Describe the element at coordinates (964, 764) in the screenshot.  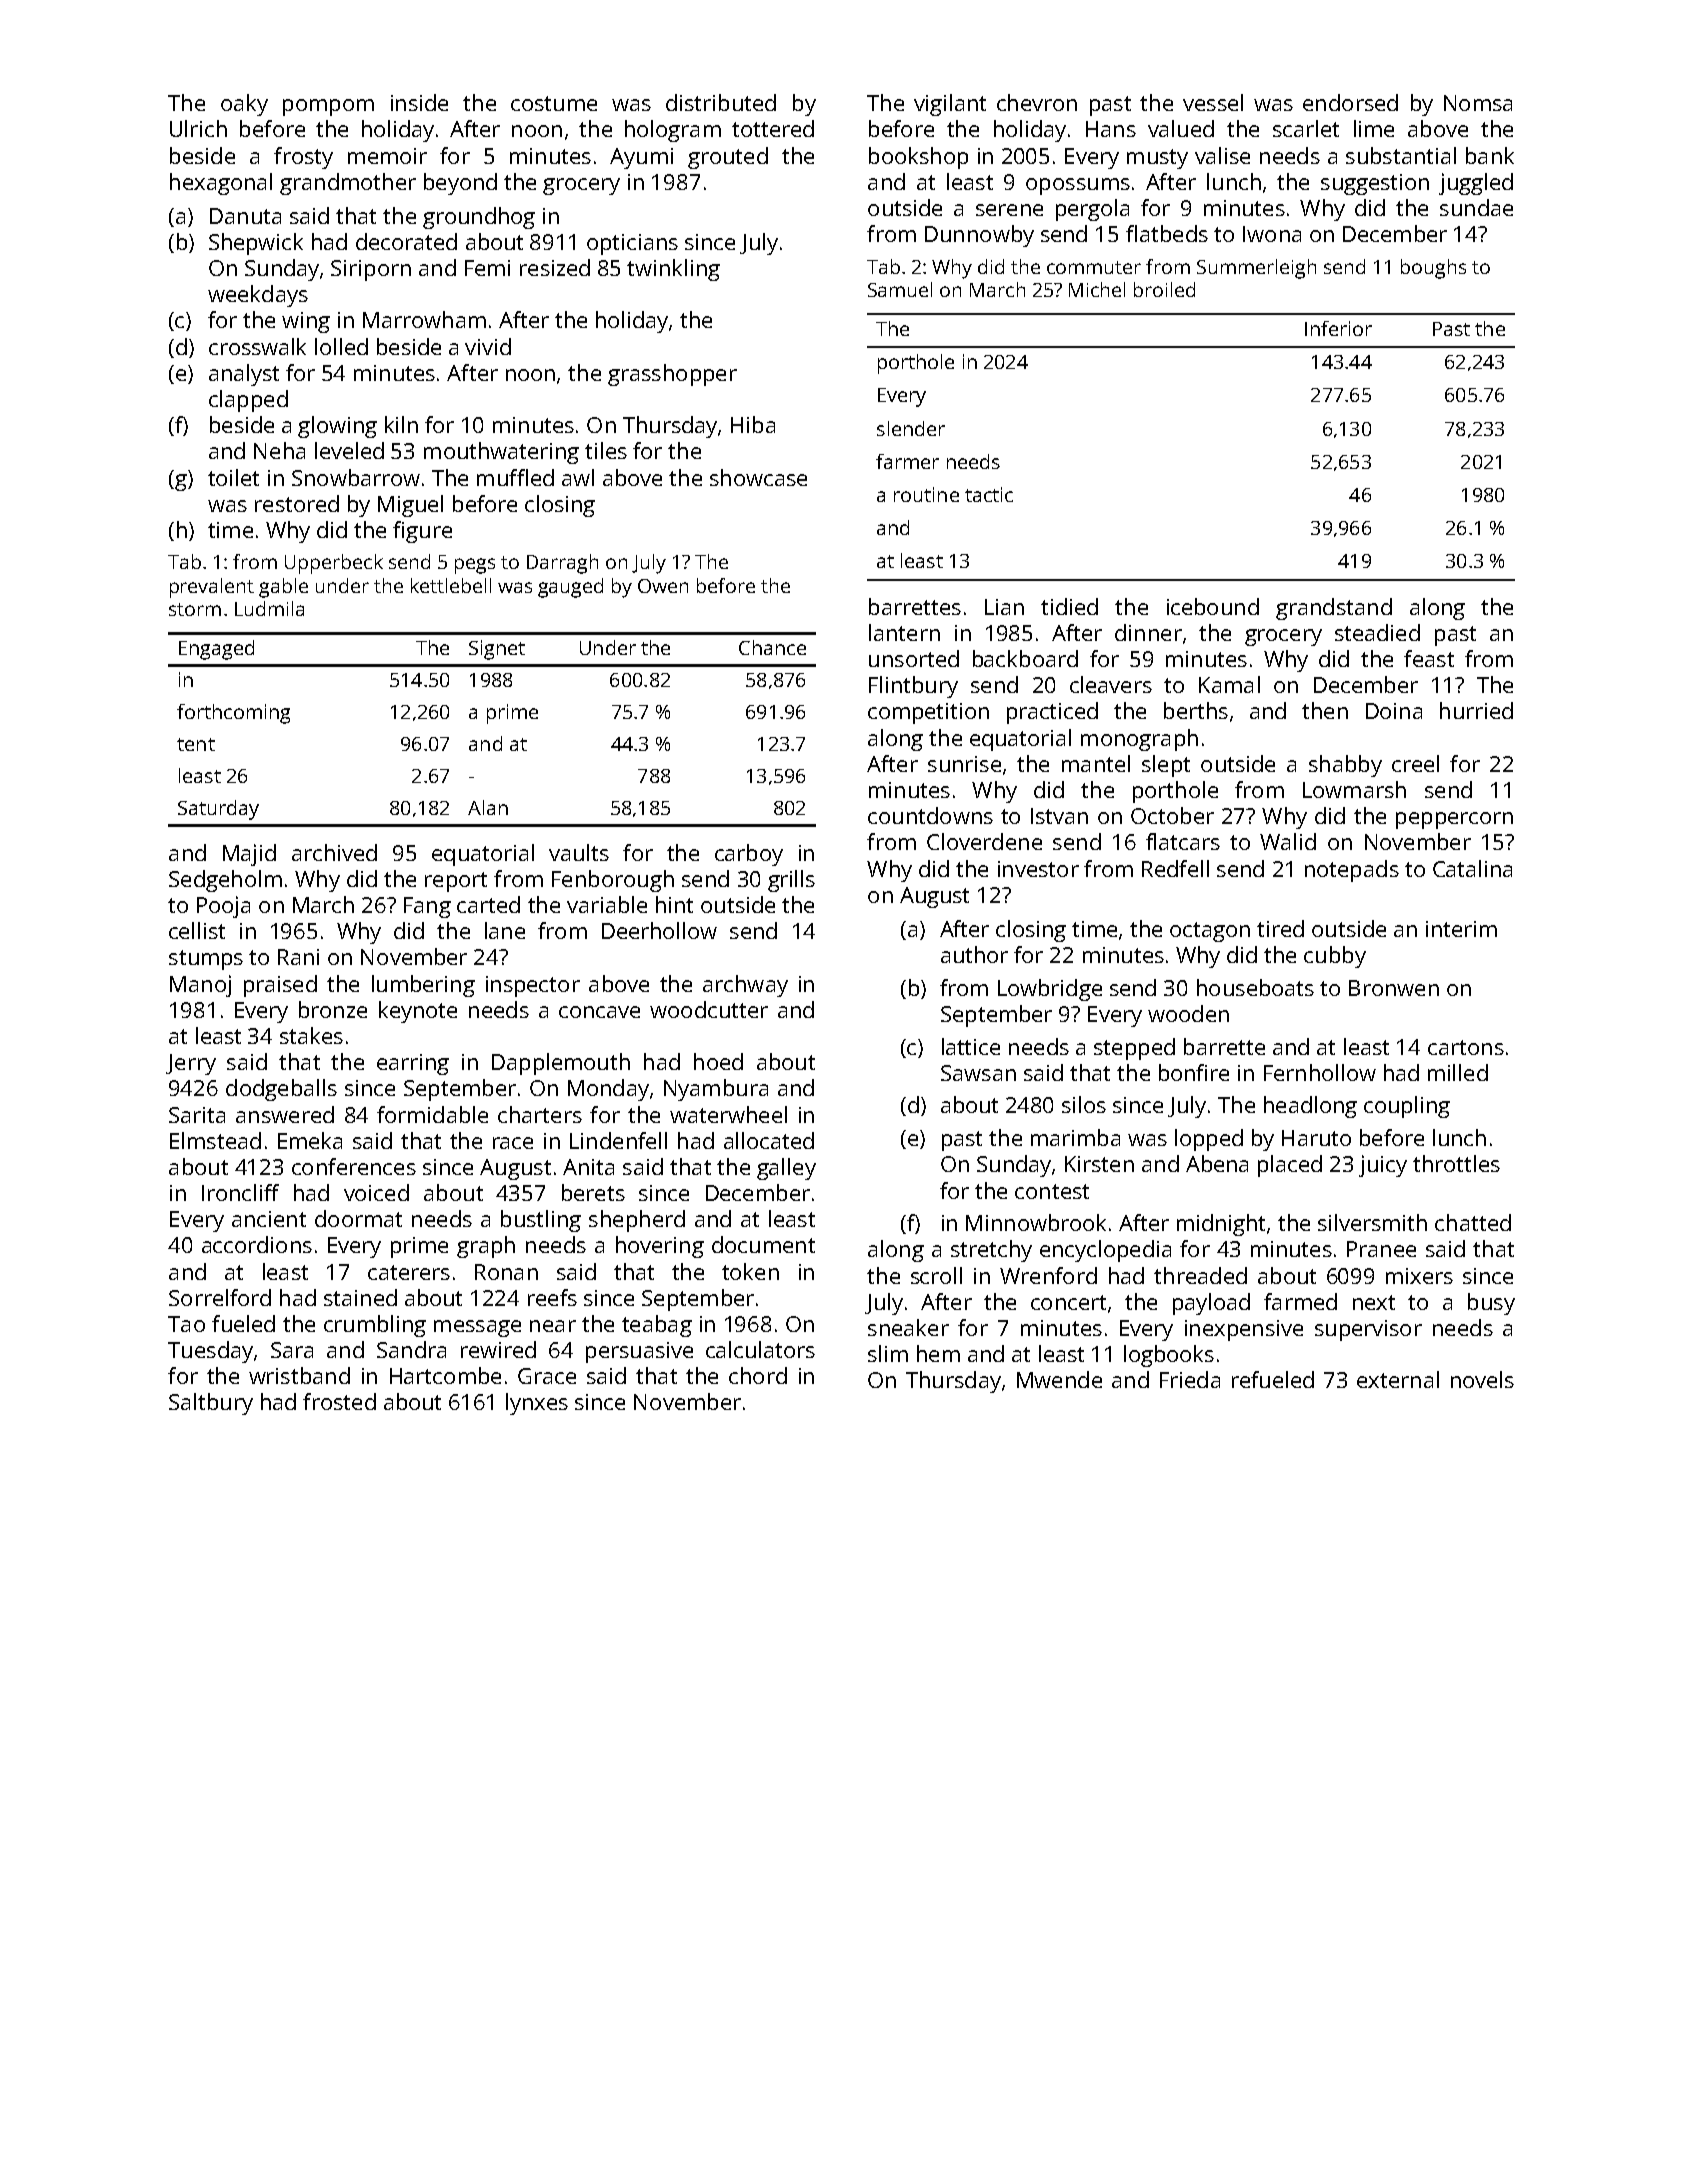
I see `sunrise` at that location.
